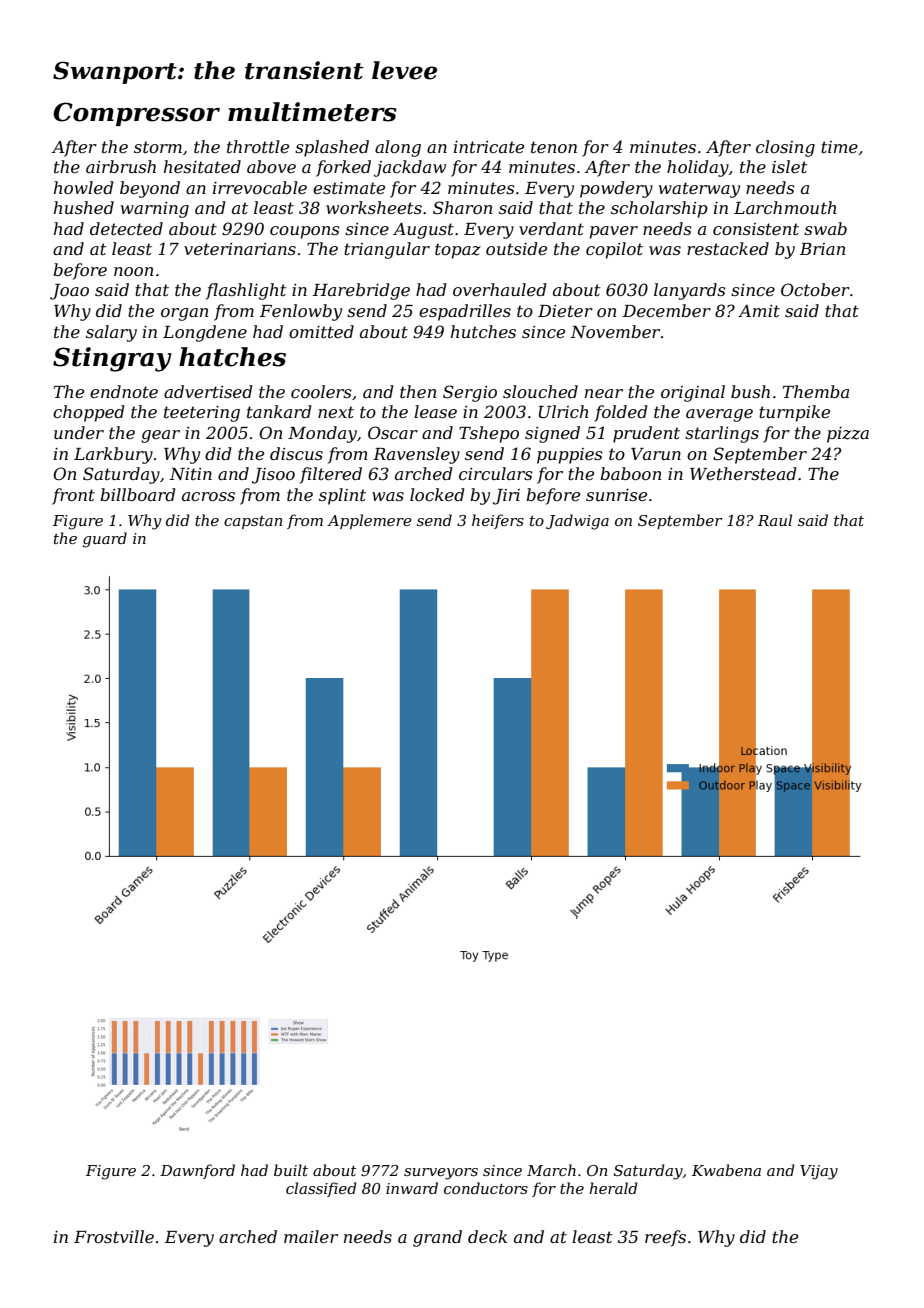 This image has width=924, height=1308. I want to click on grand, so click(437, 1238).
